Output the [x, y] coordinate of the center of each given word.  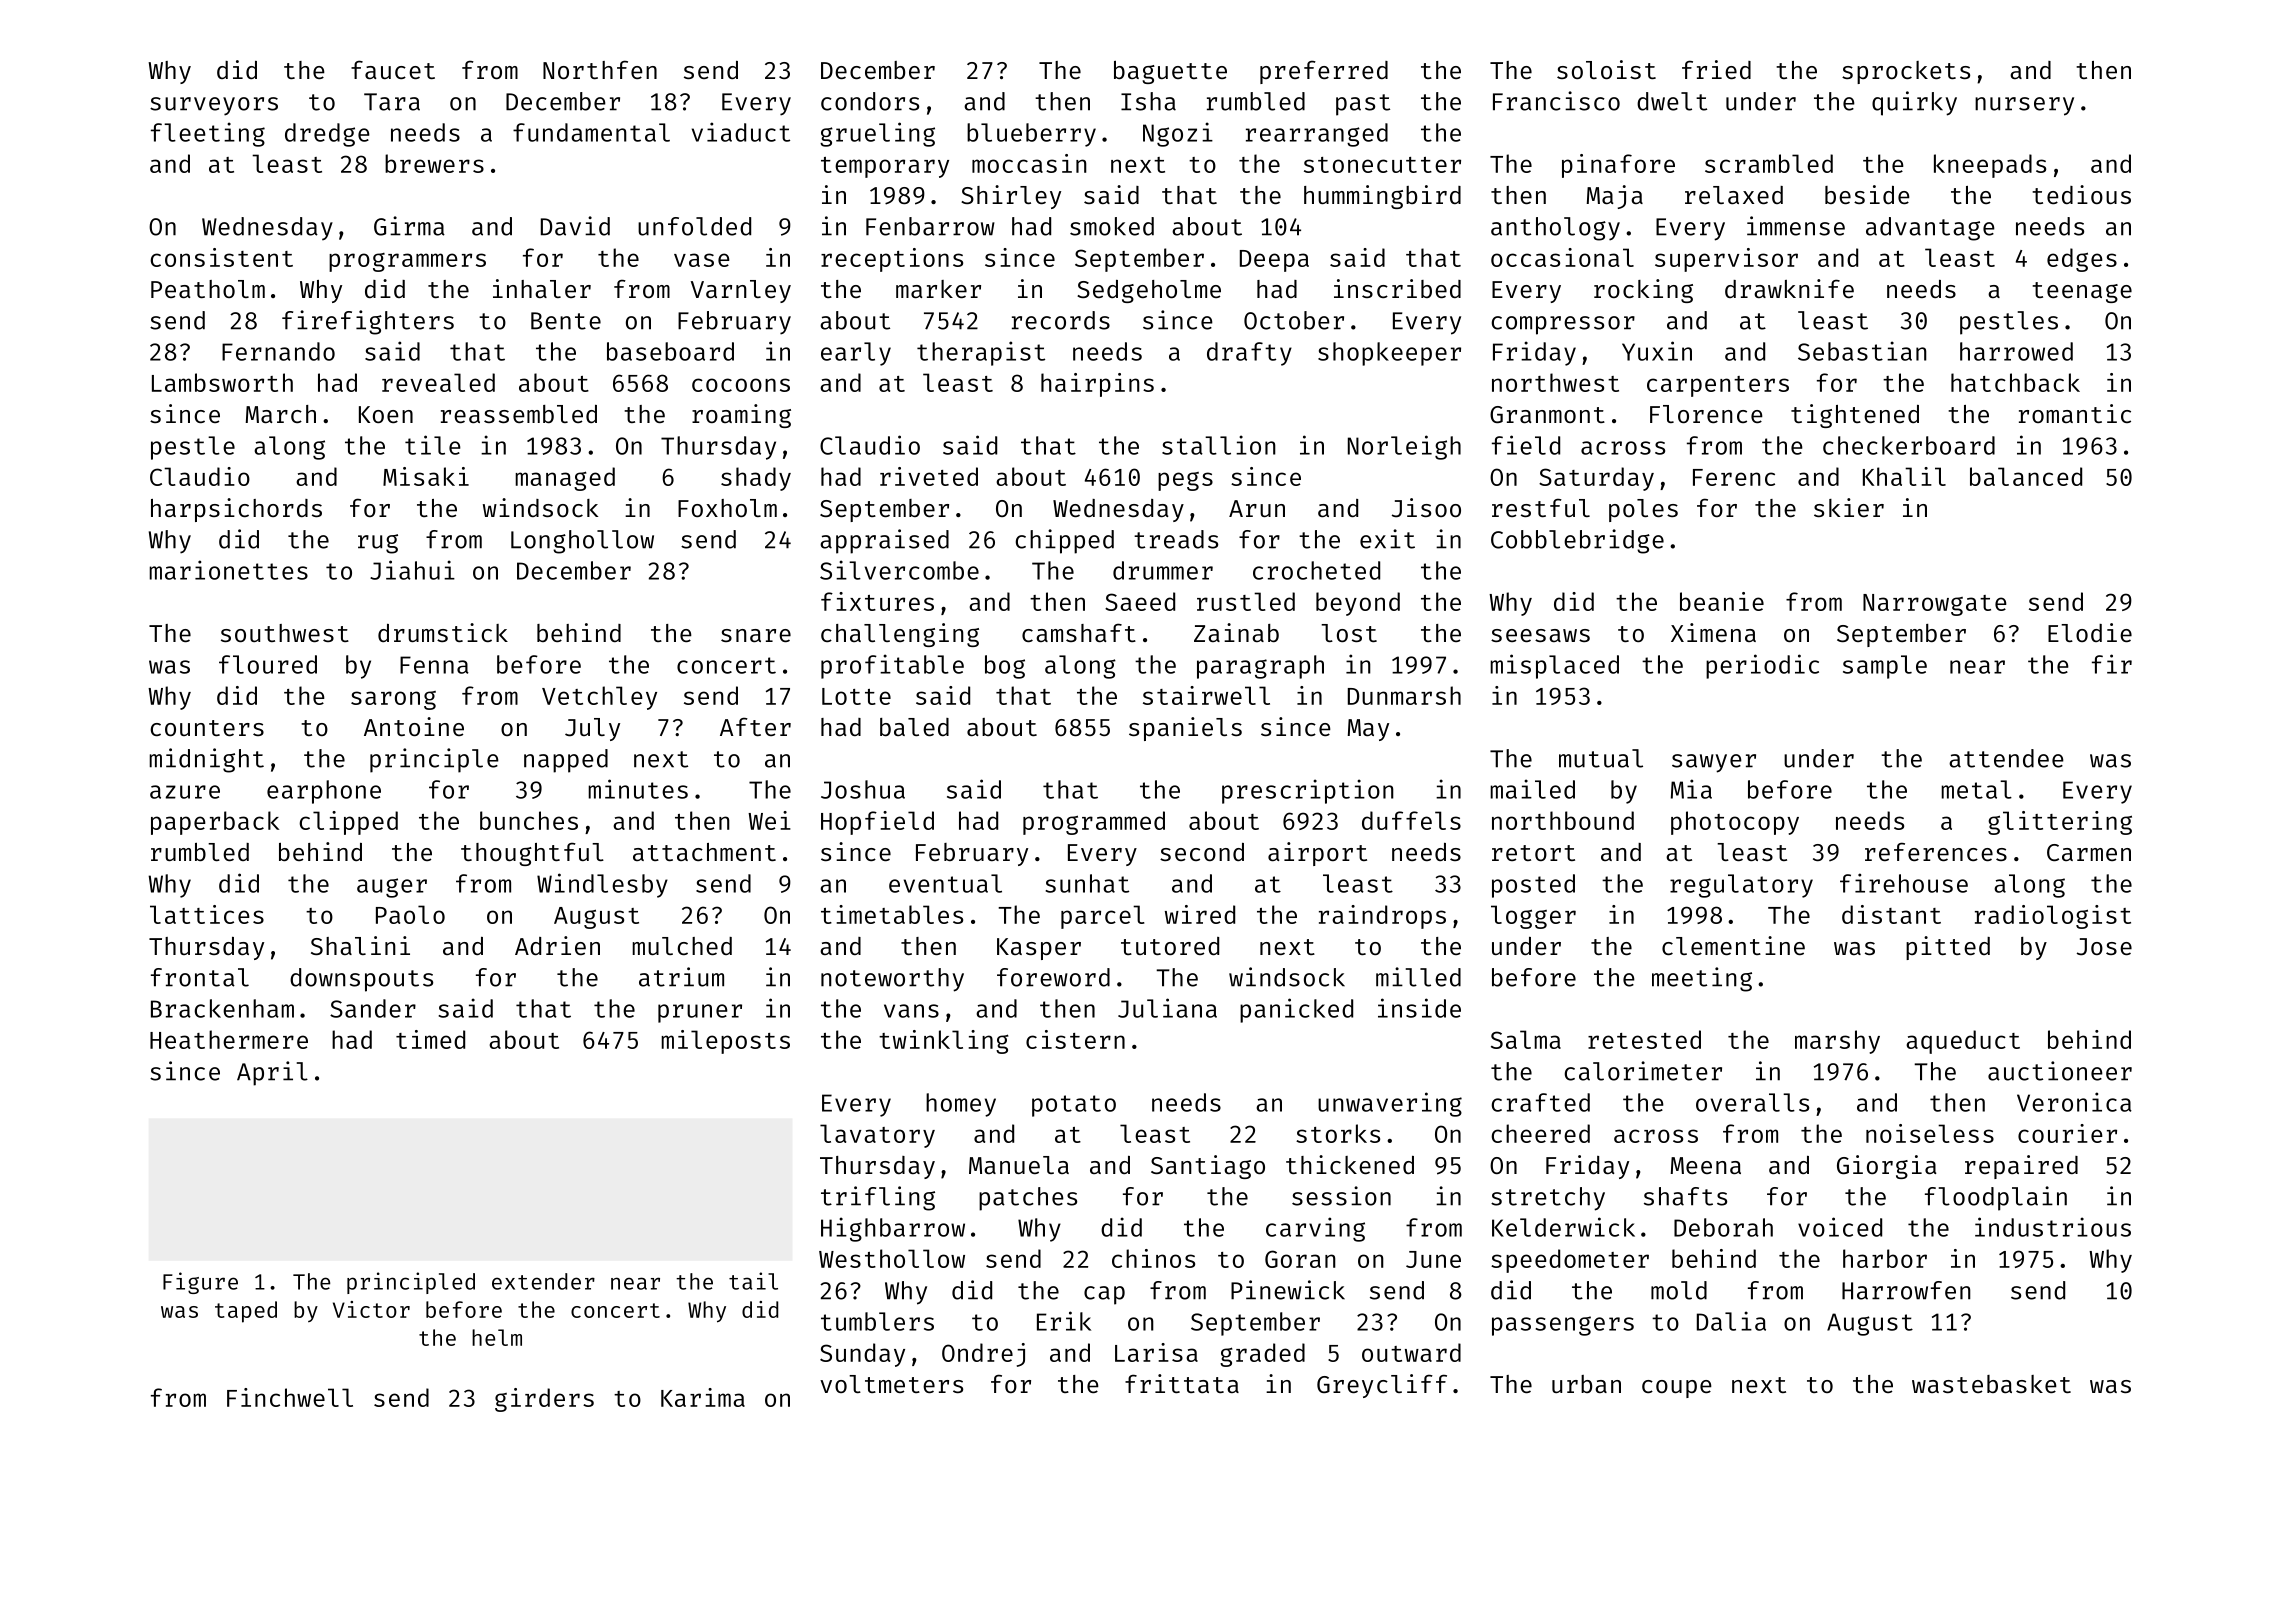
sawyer [1714, 763]
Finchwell [290, 1397]
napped [566, 761]
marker [938, 289]
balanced [2026, 476]
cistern [1075, 1039]
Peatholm [208, 289]
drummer [1163, 570]
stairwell [1206, 695]
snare [756, 635]
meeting [1702, 979]
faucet [393, 69]
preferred [1324, 72]
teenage [2082, 292]
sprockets [1906, 72]
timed [430, 1039]
